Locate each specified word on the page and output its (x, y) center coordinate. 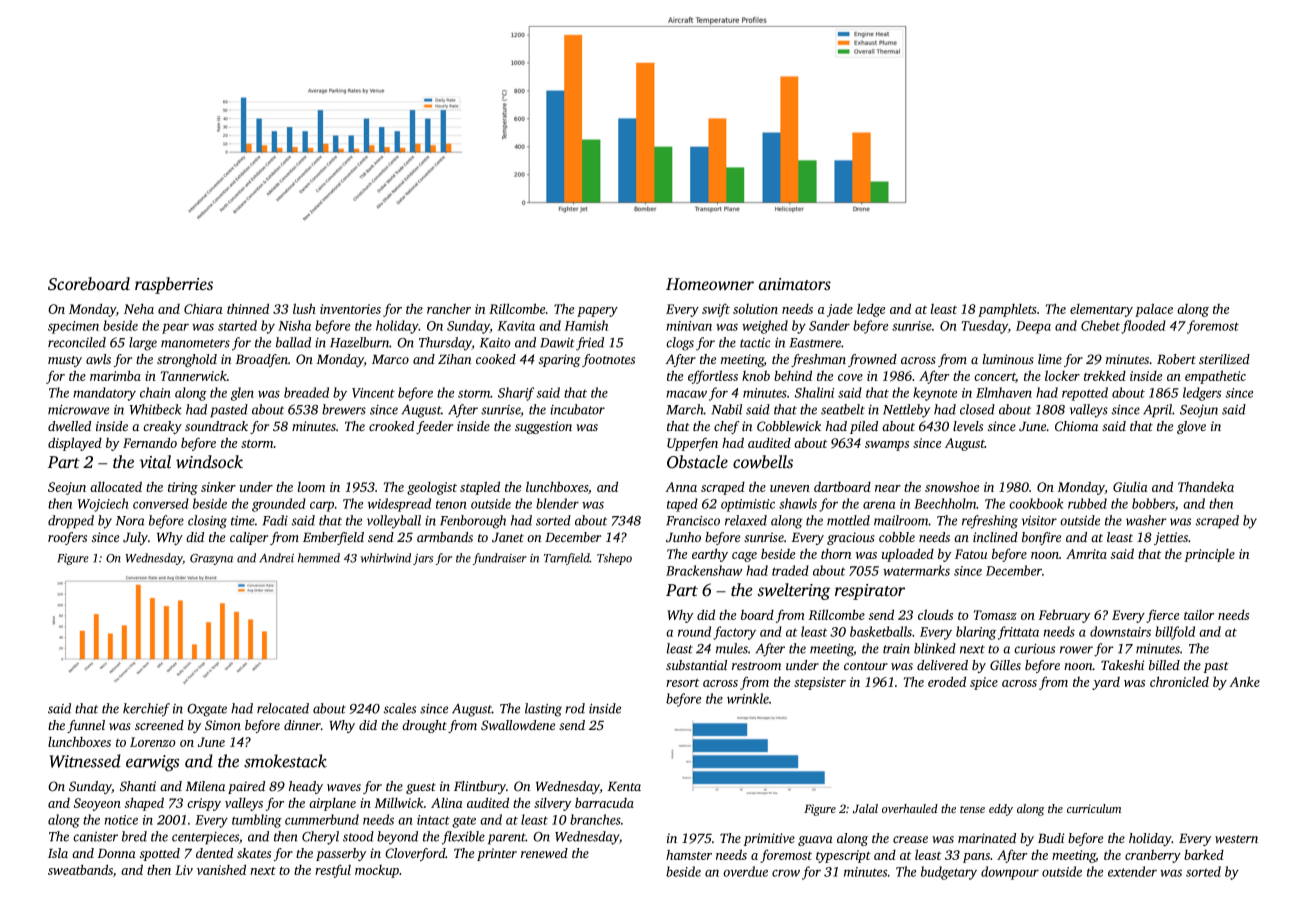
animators (794, 284)
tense (972, 809)
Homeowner (710, 284)
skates (254, 853)
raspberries (174, 285)
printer (497, 854)
